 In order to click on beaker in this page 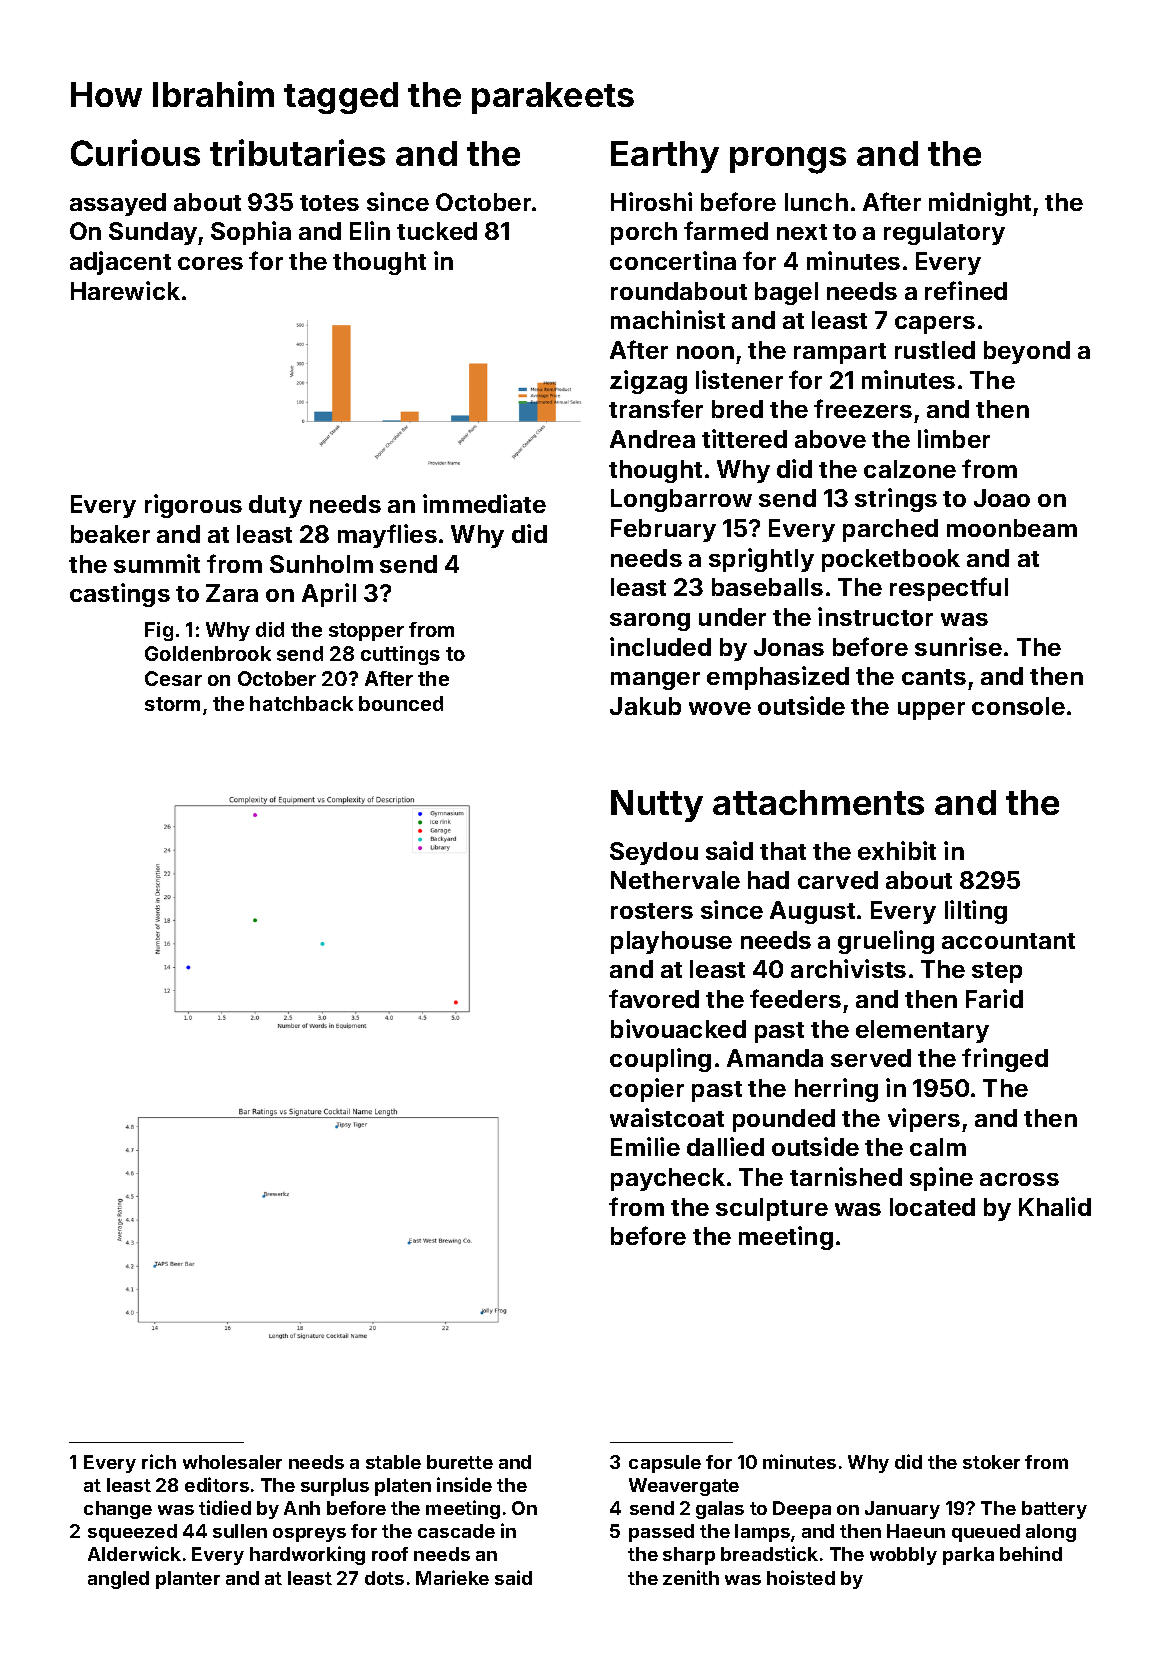, I will do `click(110, 534)`.
